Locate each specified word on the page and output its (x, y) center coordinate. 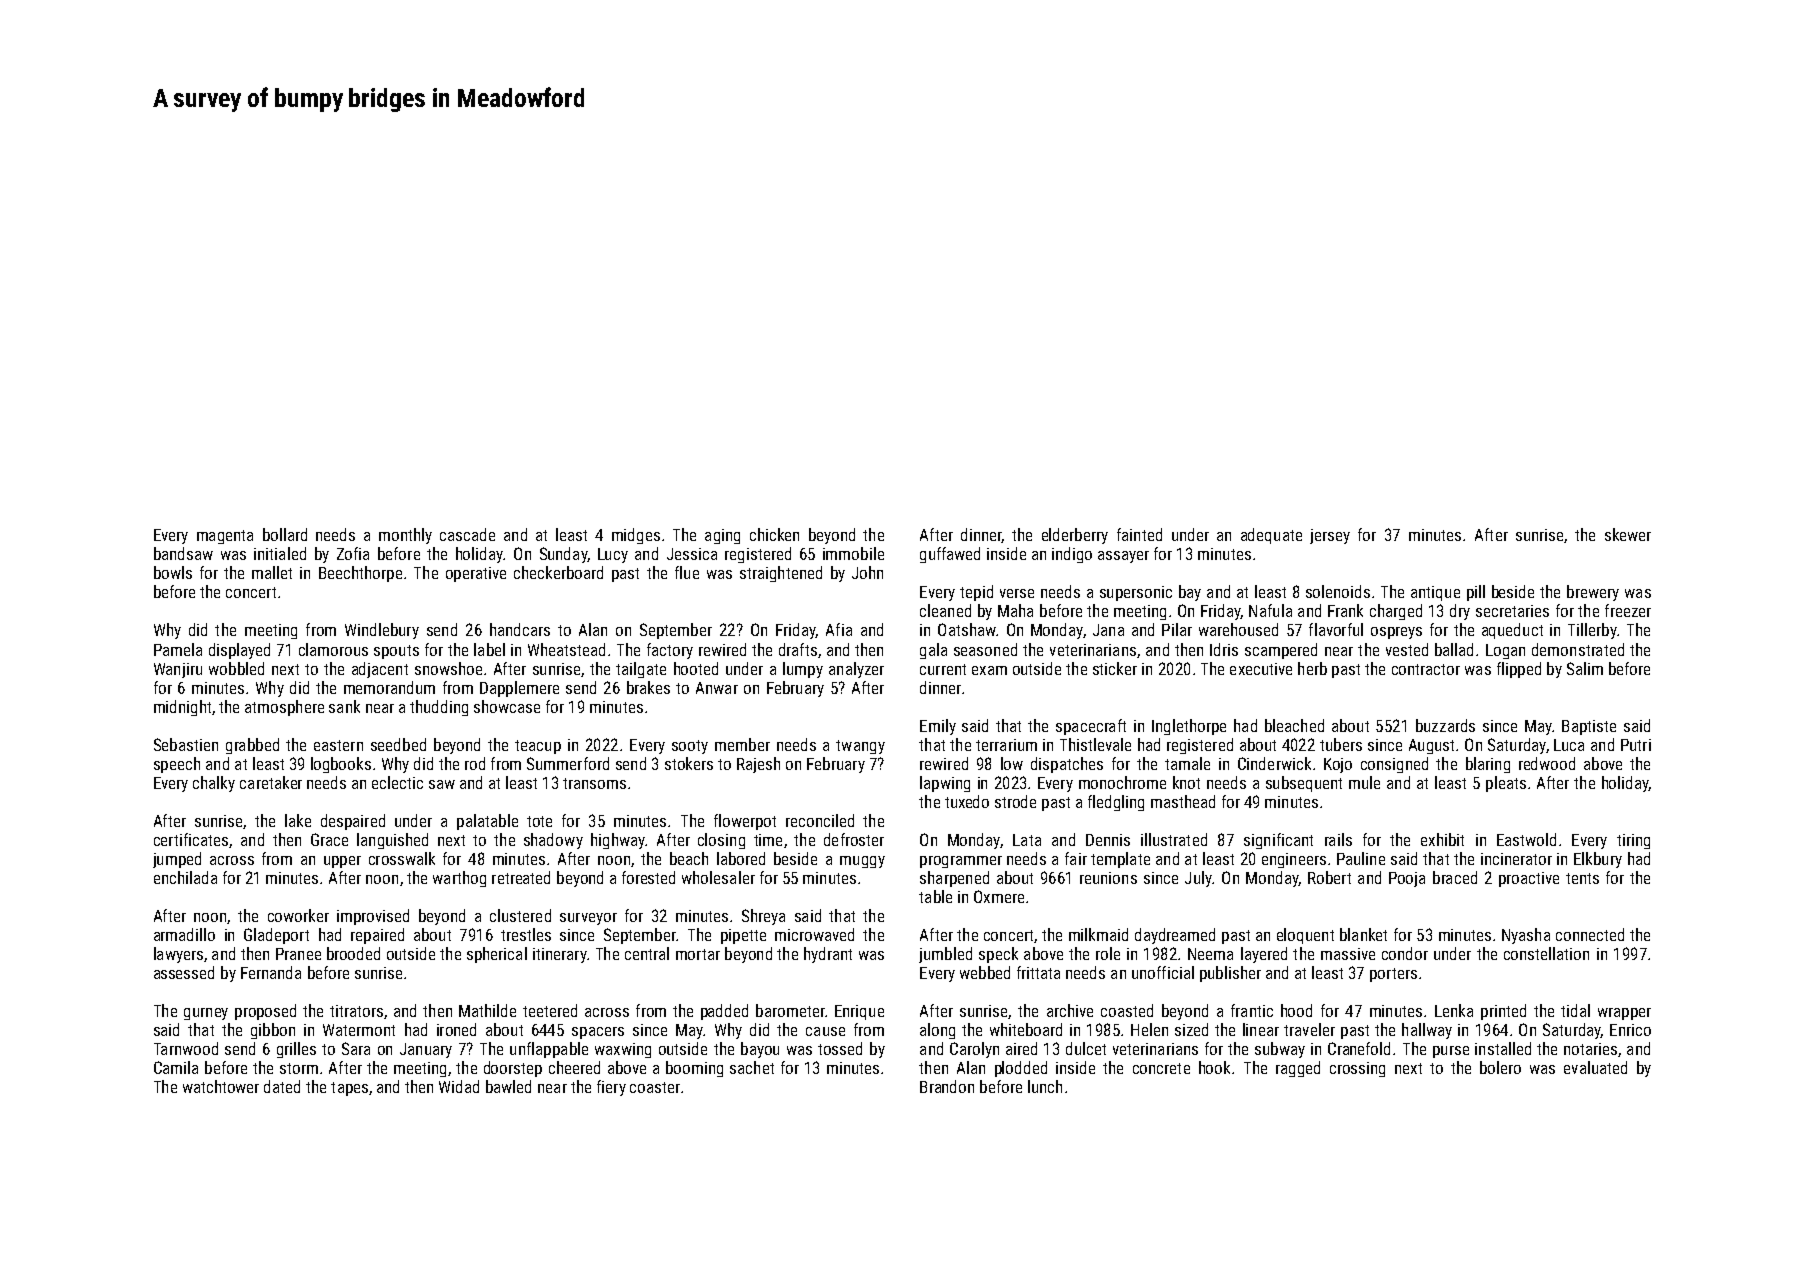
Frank (1345, 610)
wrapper (1624, 1014)
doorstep (513, 1069)
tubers (1341, 744)
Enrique (859, 1012)
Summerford (568, 763)
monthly (405, 536)
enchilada (185, 877)
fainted (1139, 534)
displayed (239, 651)
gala (933, 651)
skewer (1628, 534)
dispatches (1067, 765)
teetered (550, 1010)
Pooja (1407, 879)
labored (741, 858)
